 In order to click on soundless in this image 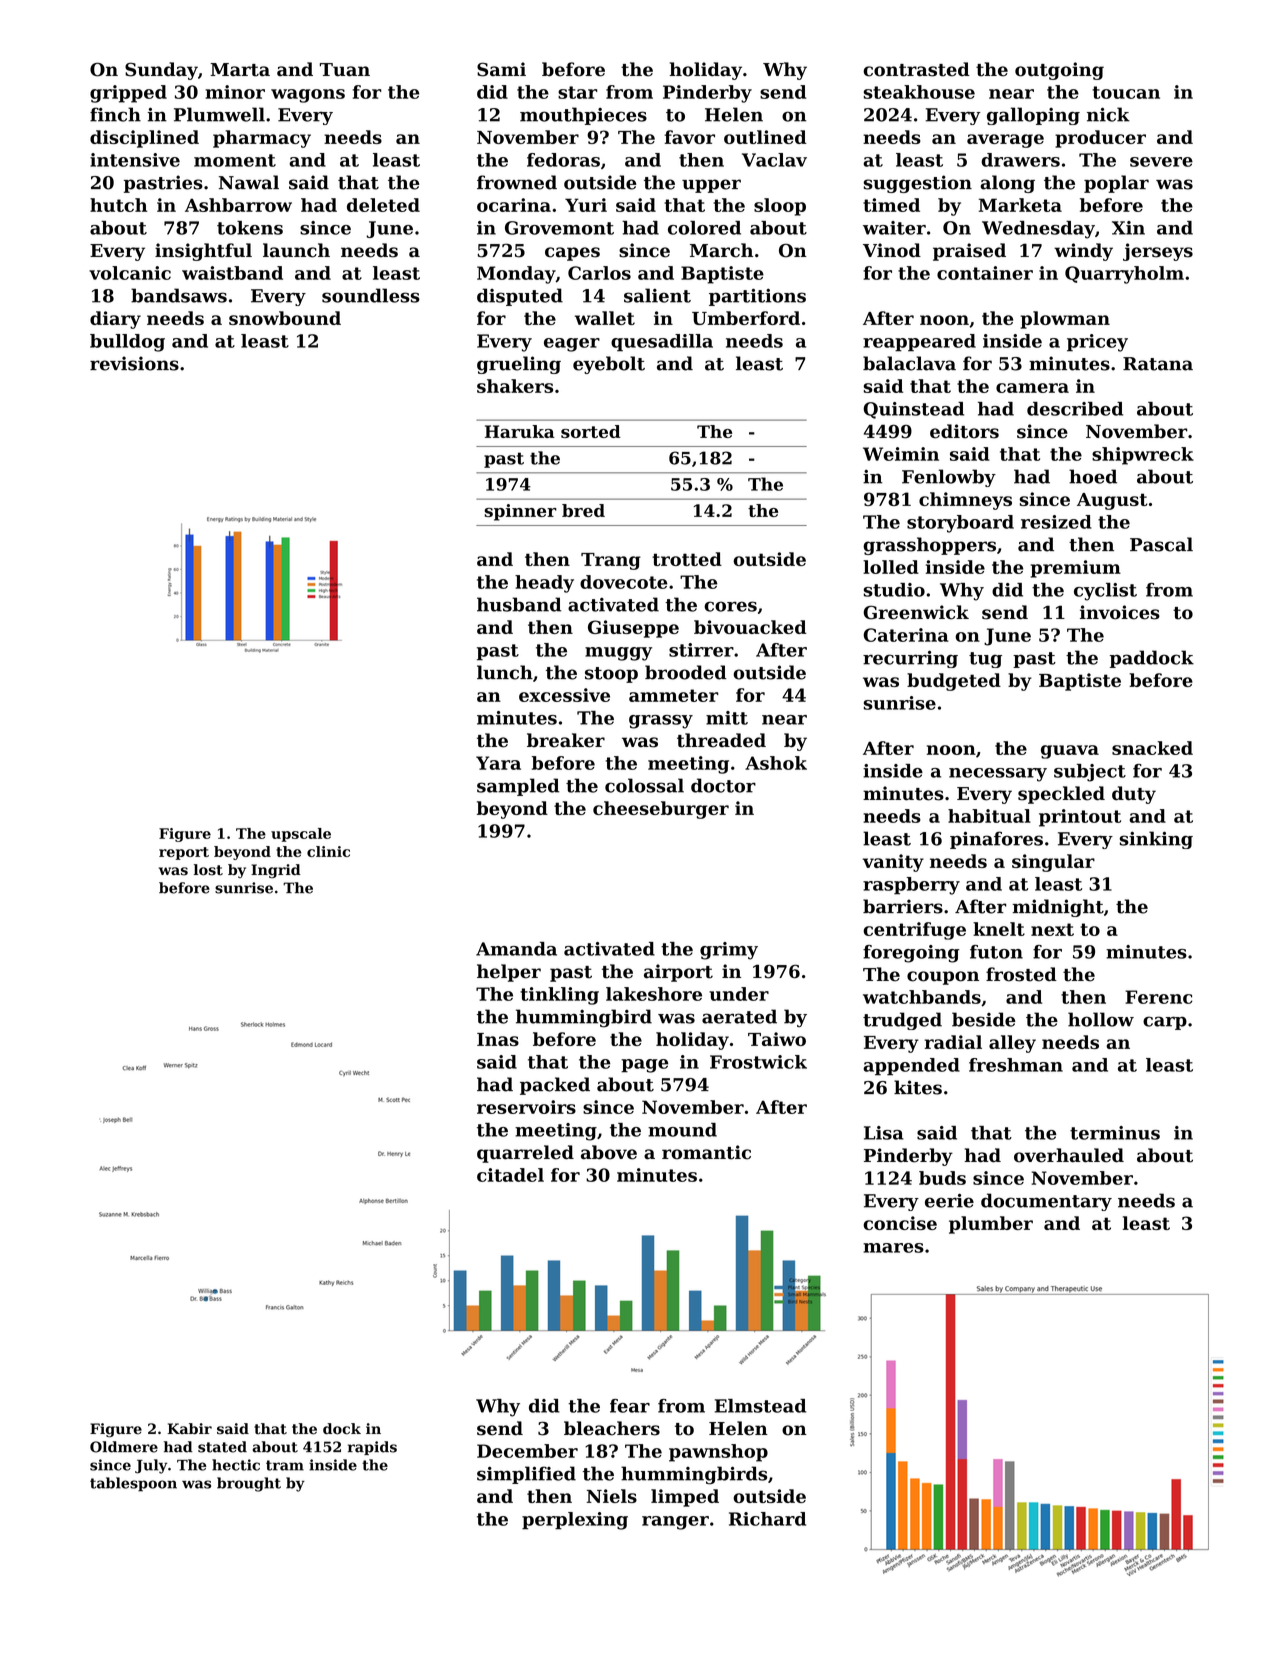, I will do `click(371, 295)`.
